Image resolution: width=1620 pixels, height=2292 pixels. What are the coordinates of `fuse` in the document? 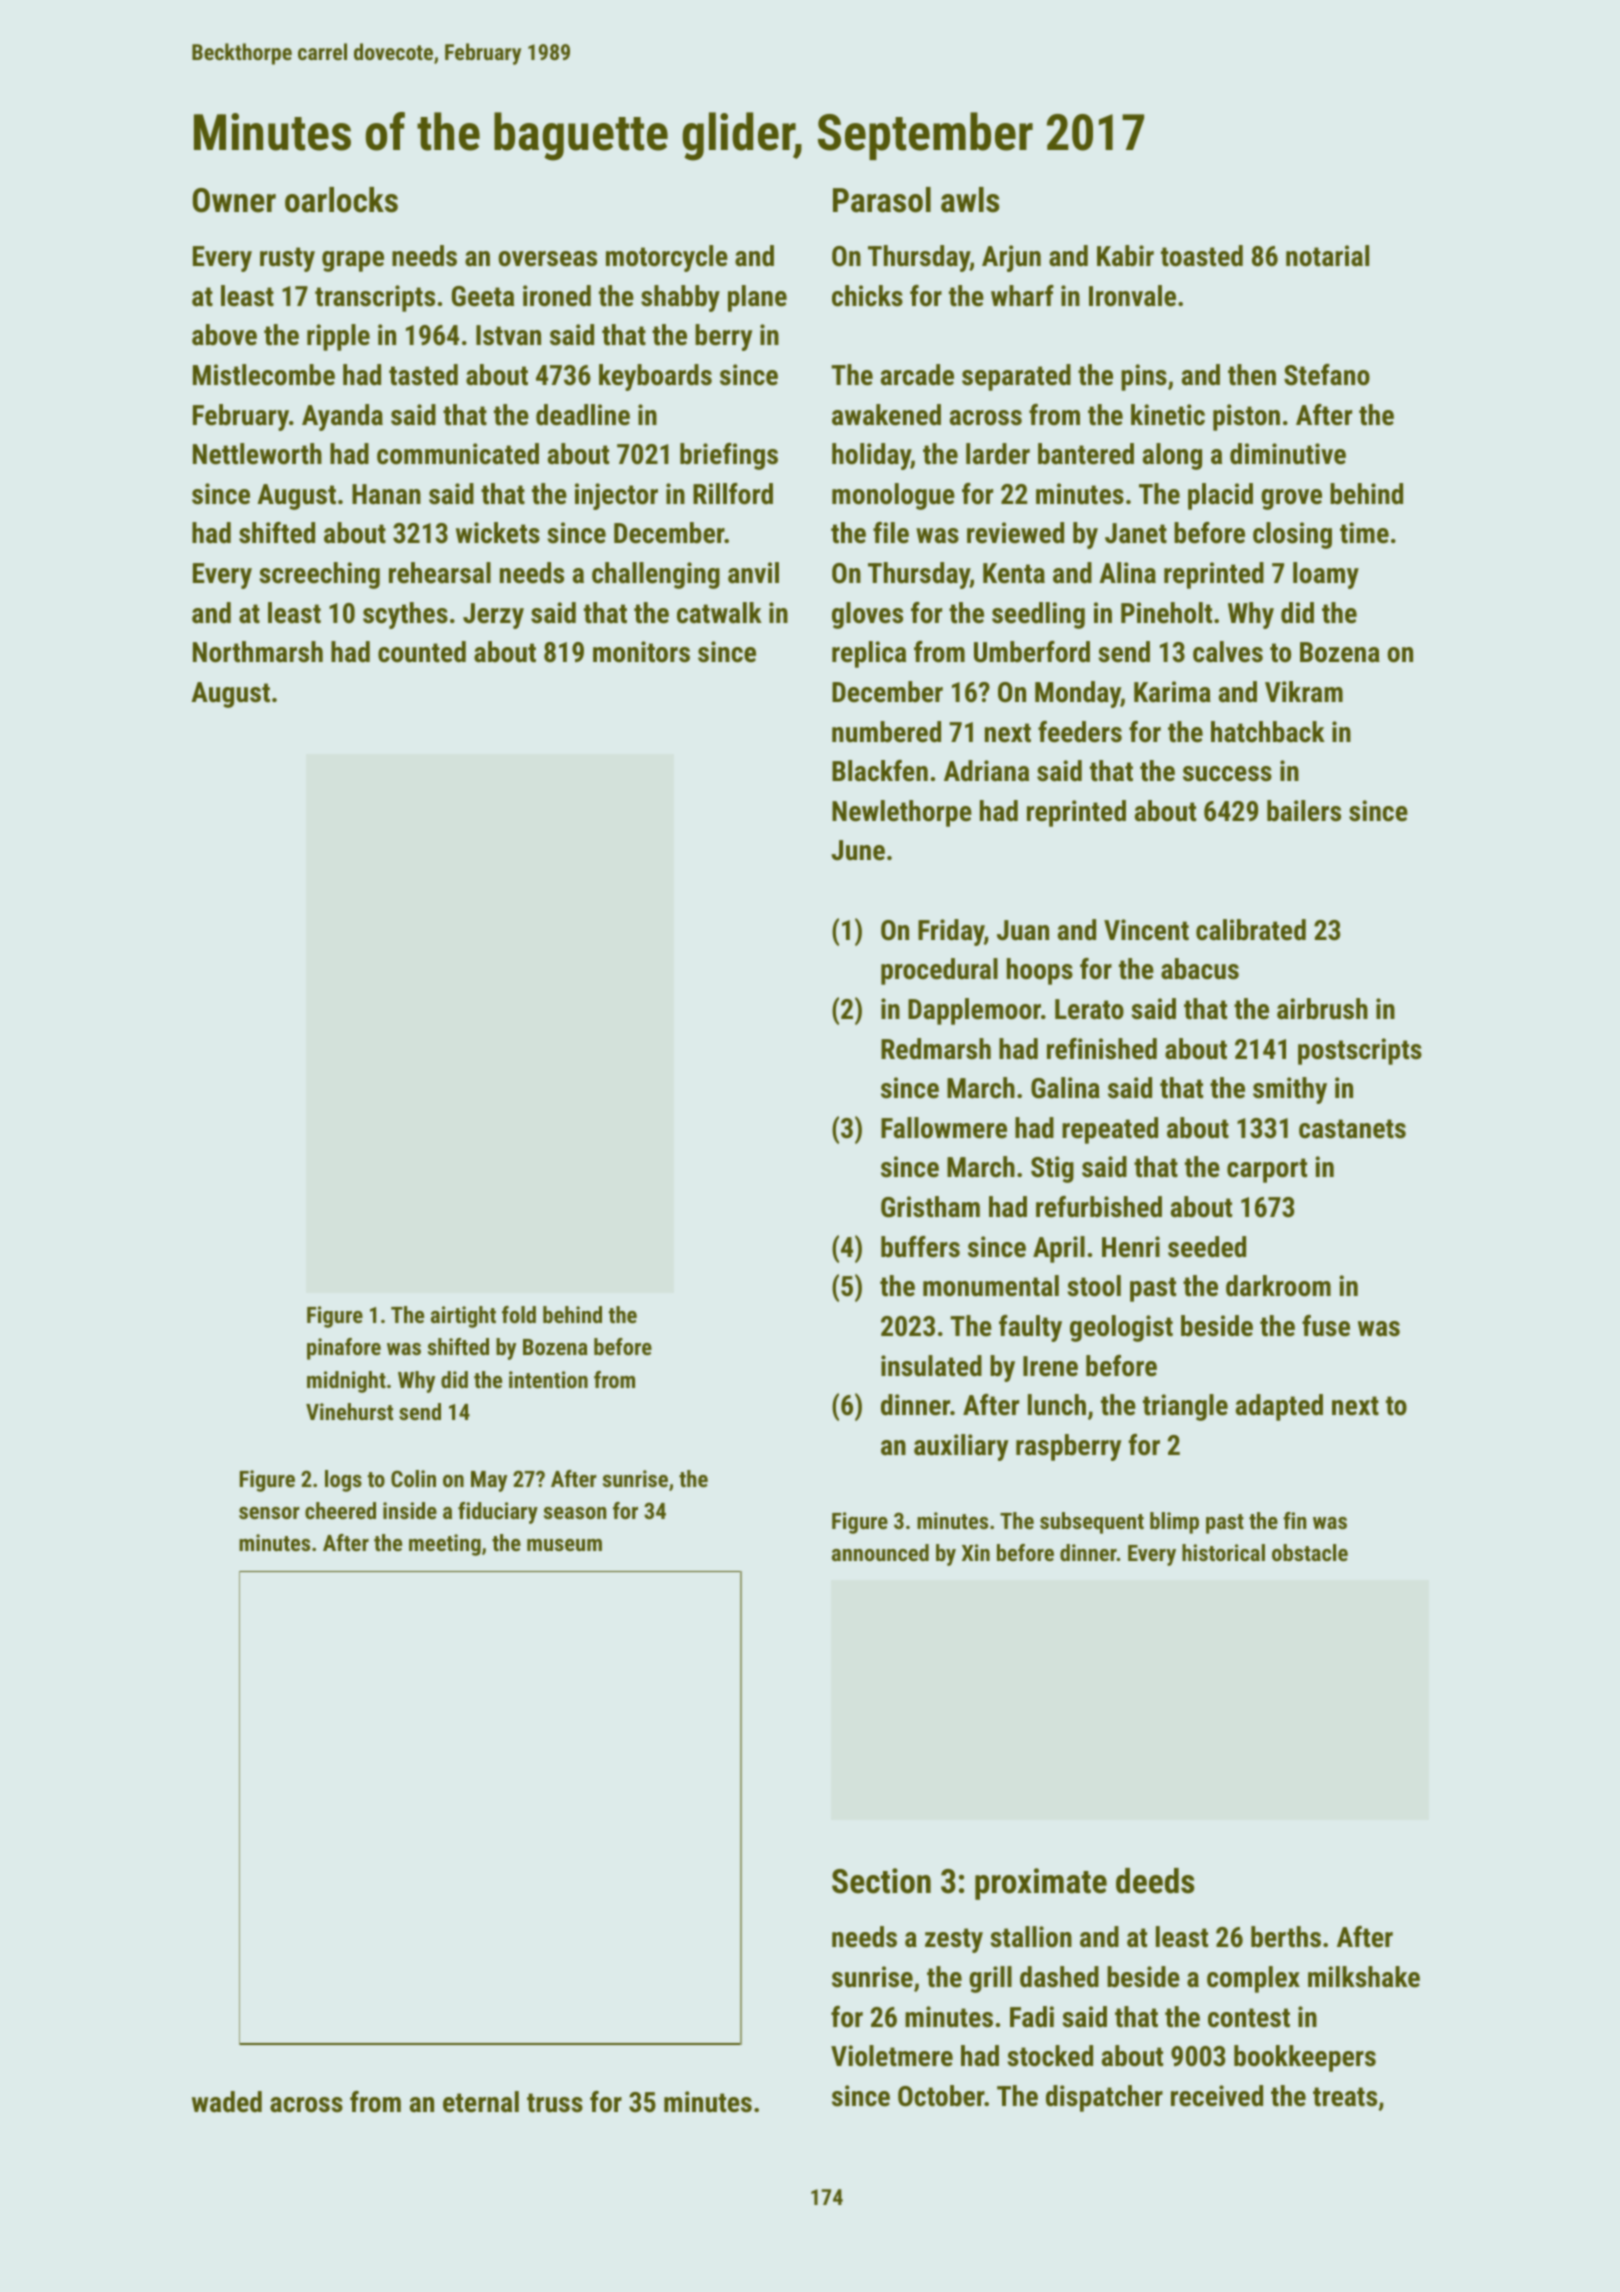 It's located at (1326, 1326).
